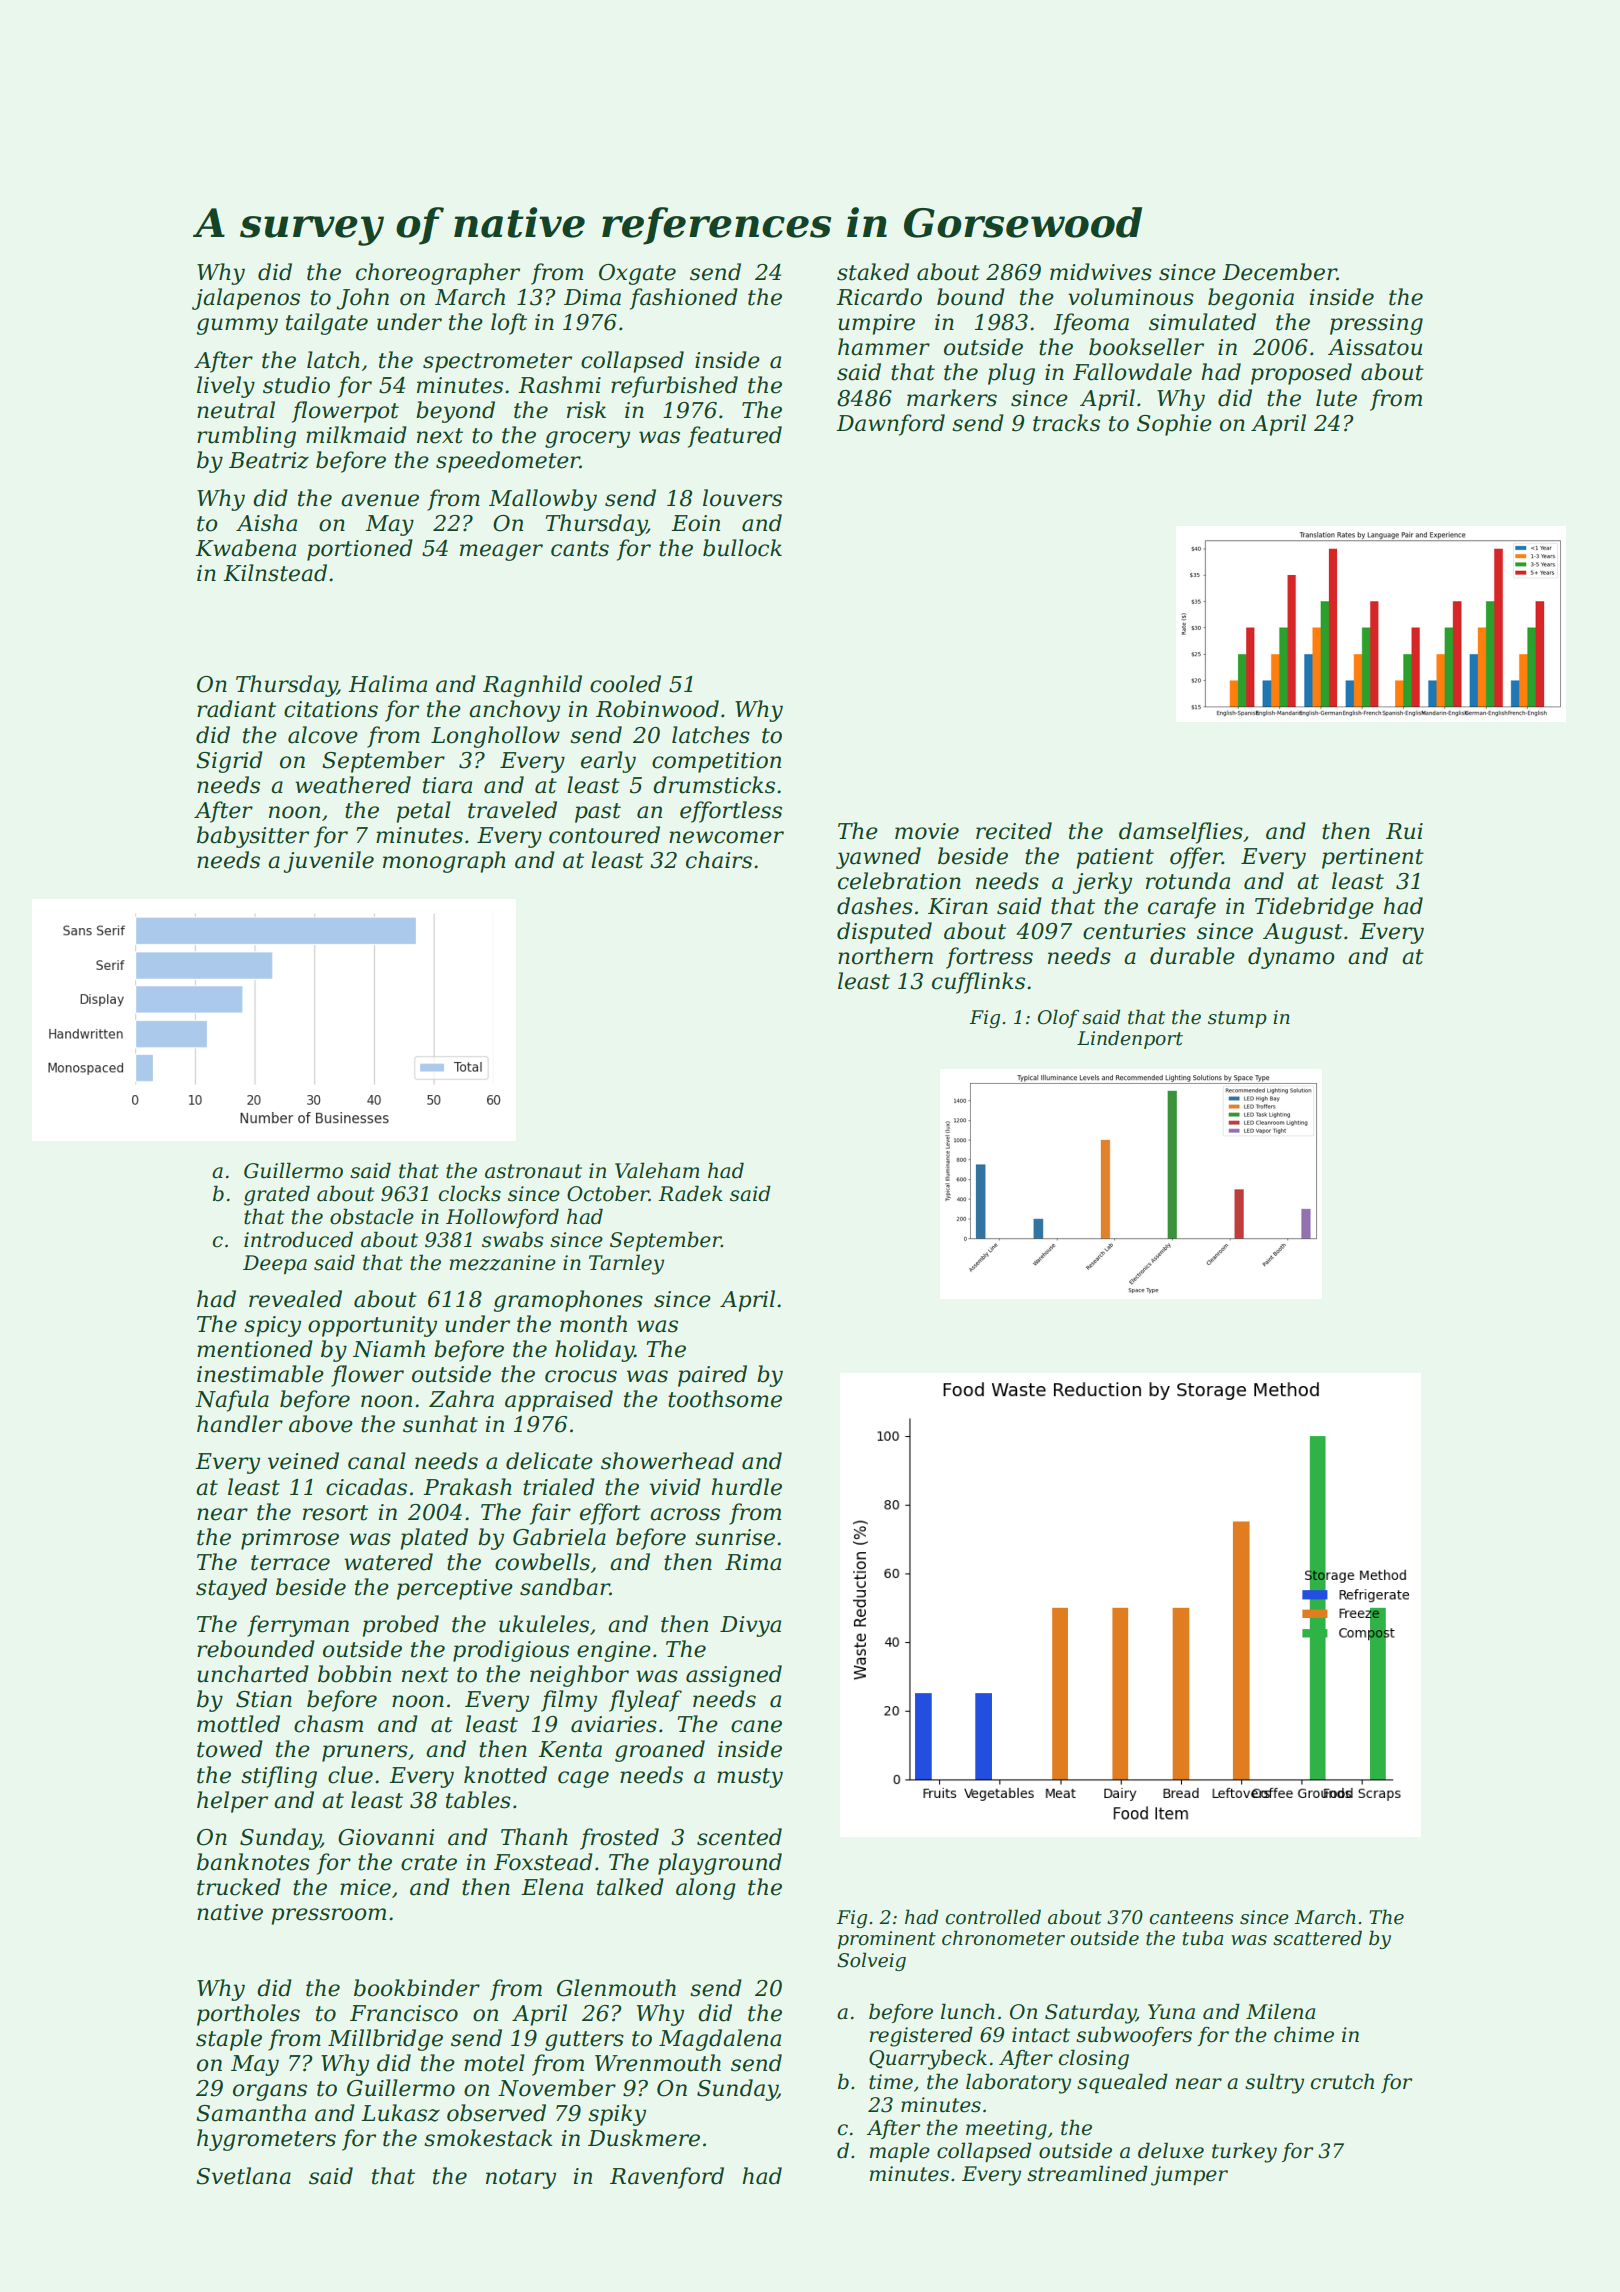 The width and height of the screenshot is (1620, 2292). I want to click on Oxgate, so click(637, 274).
